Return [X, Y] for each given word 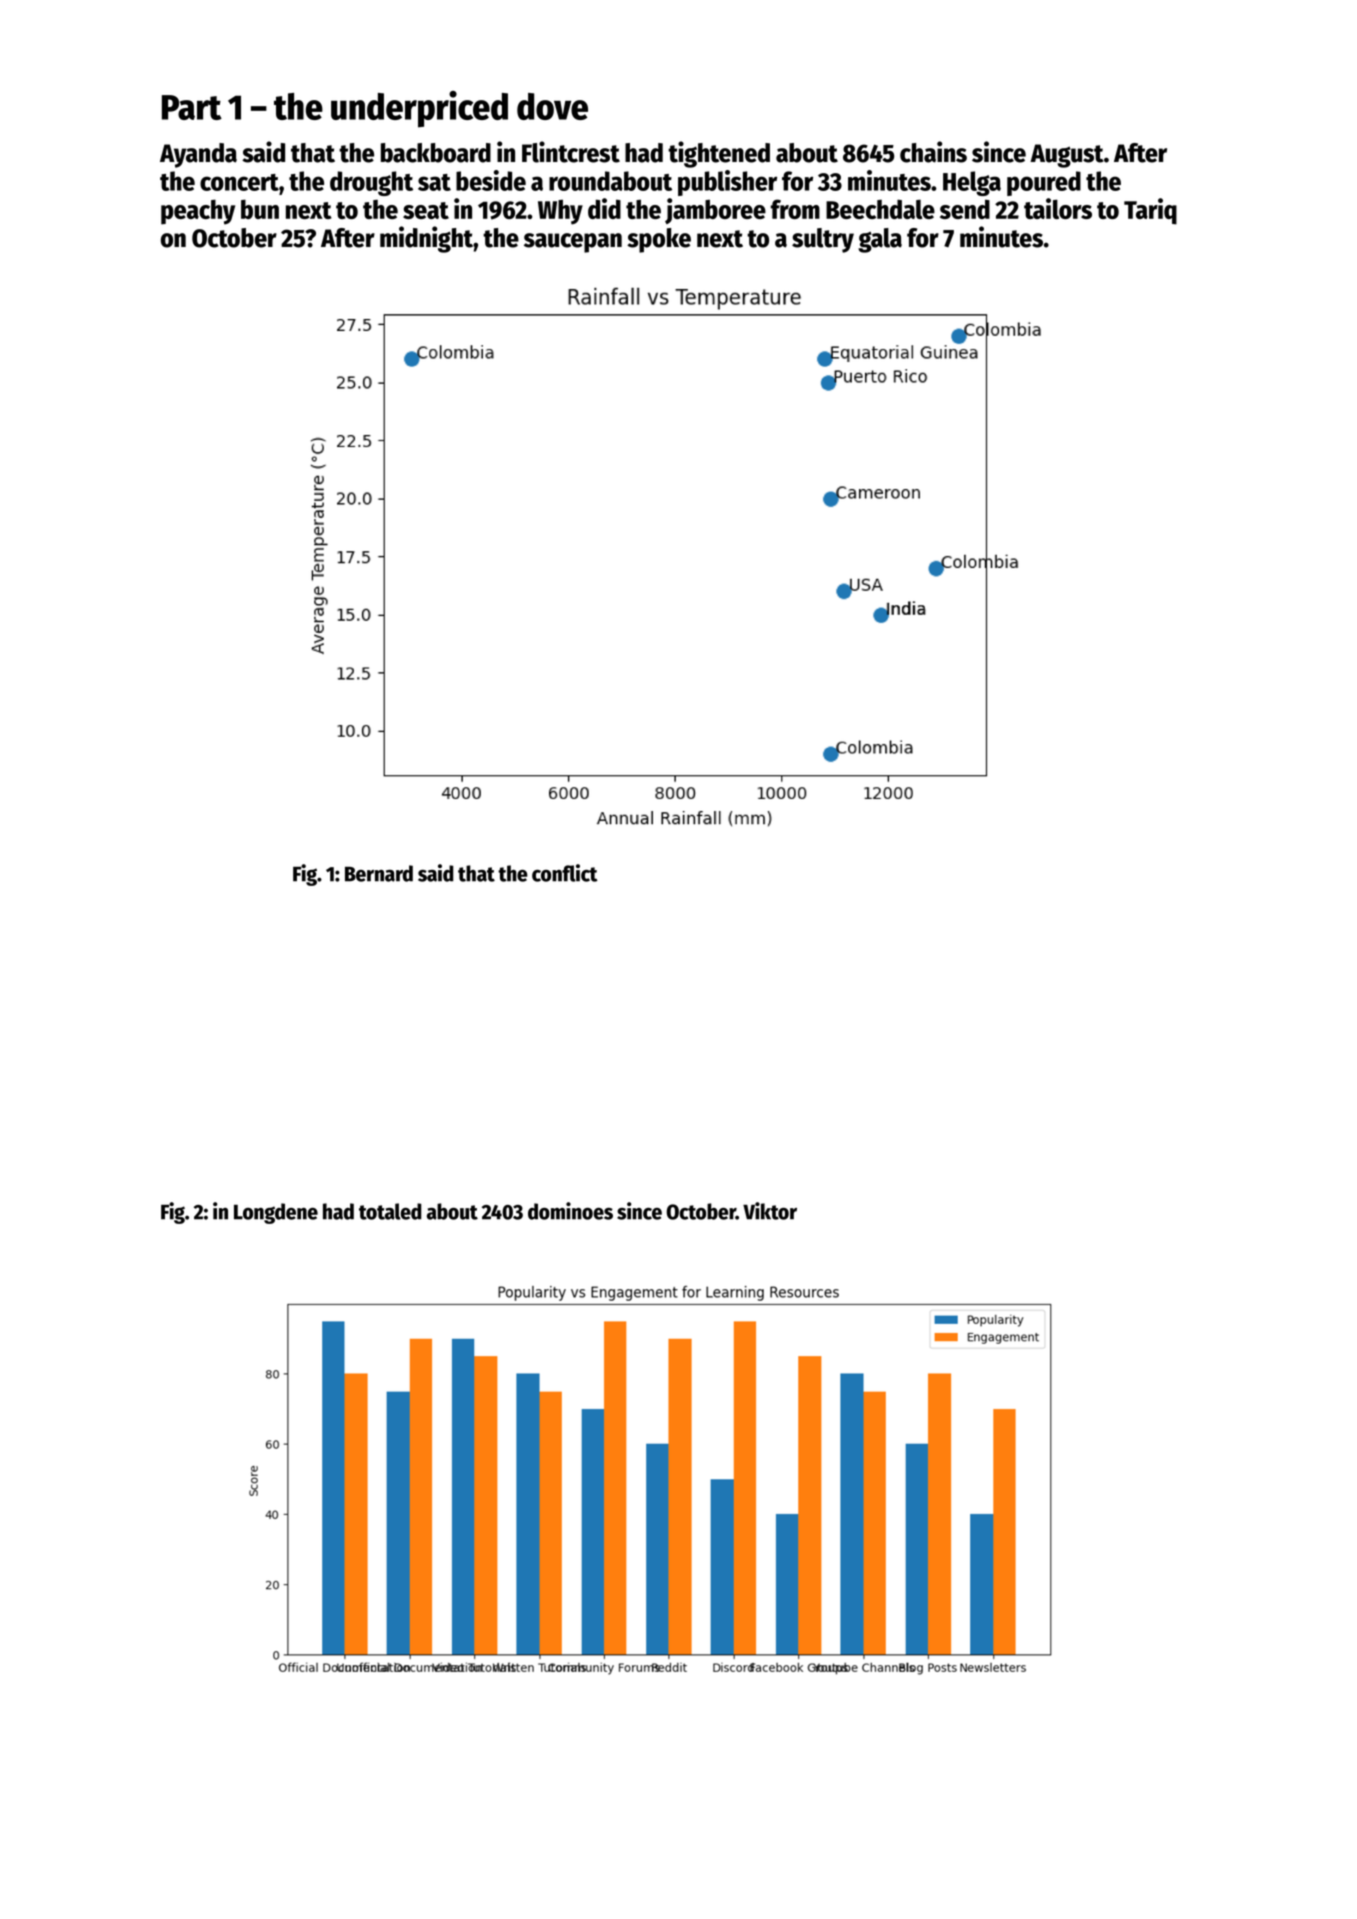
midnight [427, 239]
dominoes [570, 1211]
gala [880, 240]
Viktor [770, 1211]
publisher [727, 183]
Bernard [379, 873]
